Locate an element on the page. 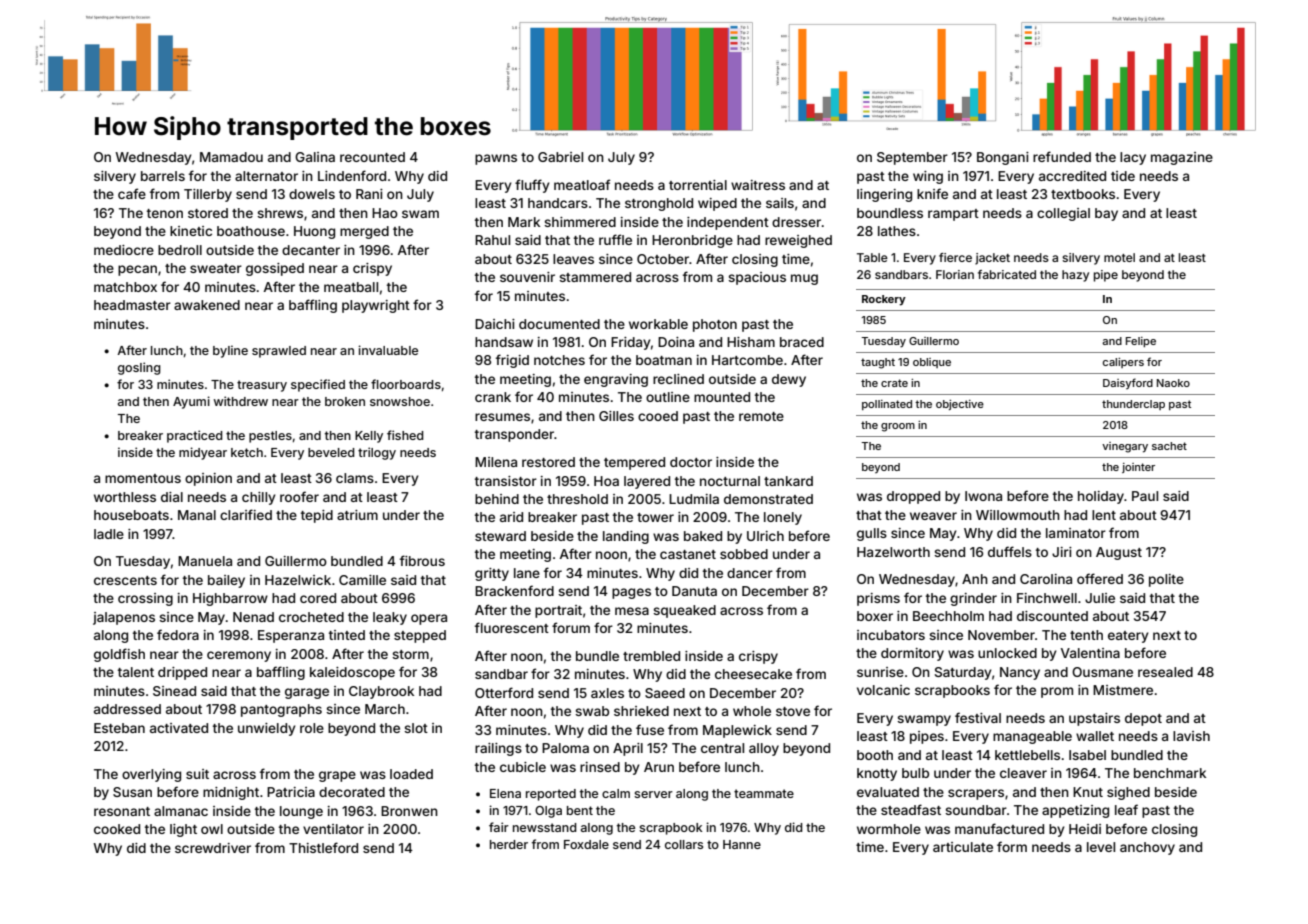  sachet is located at coordinates (1169, 446).
